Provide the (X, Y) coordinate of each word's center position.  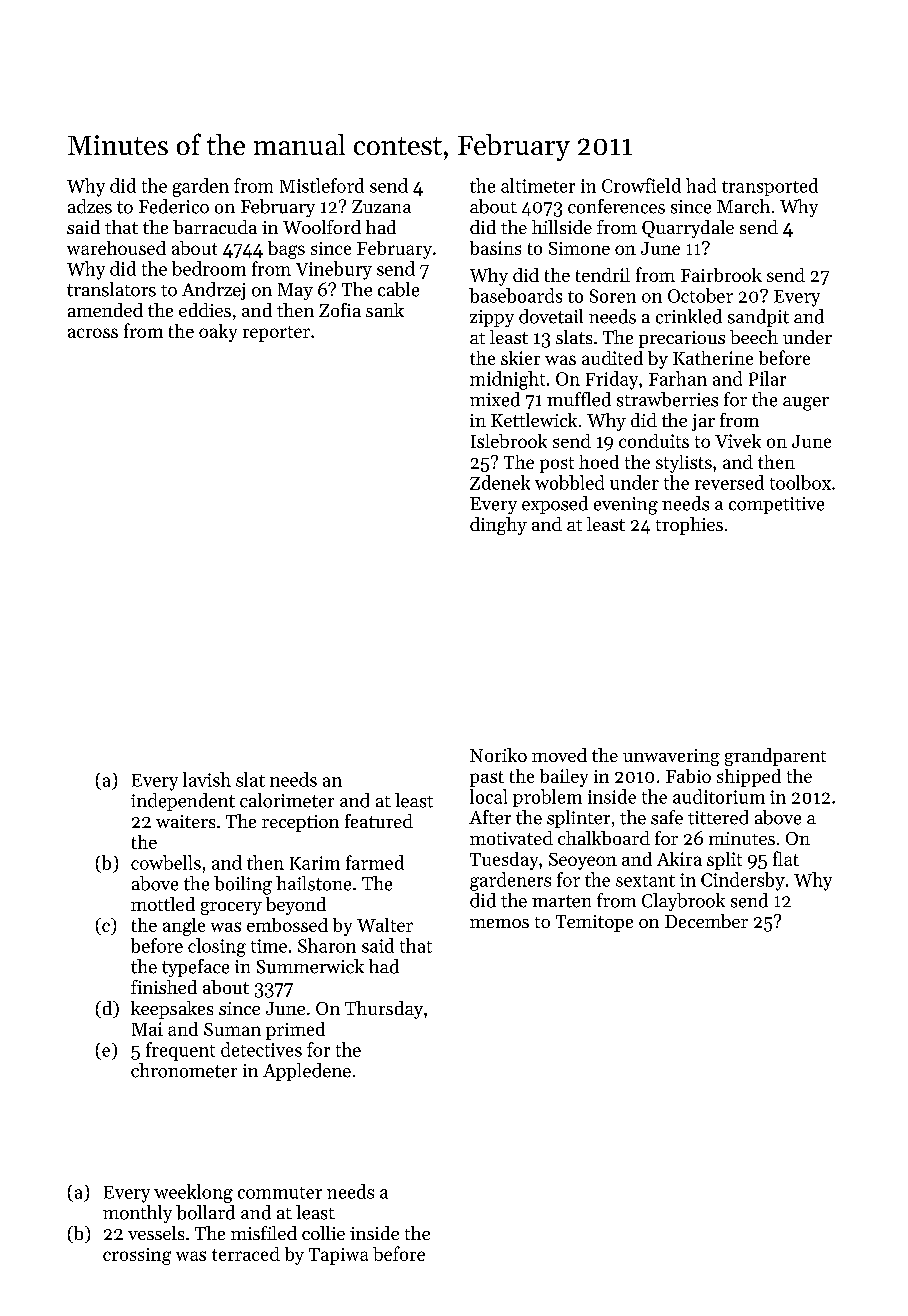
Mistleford (322, 185)
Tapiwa (338, 1256)
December (706, 921)
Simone (579, 248)
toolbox (800, 482)
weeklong (193, 1193)
